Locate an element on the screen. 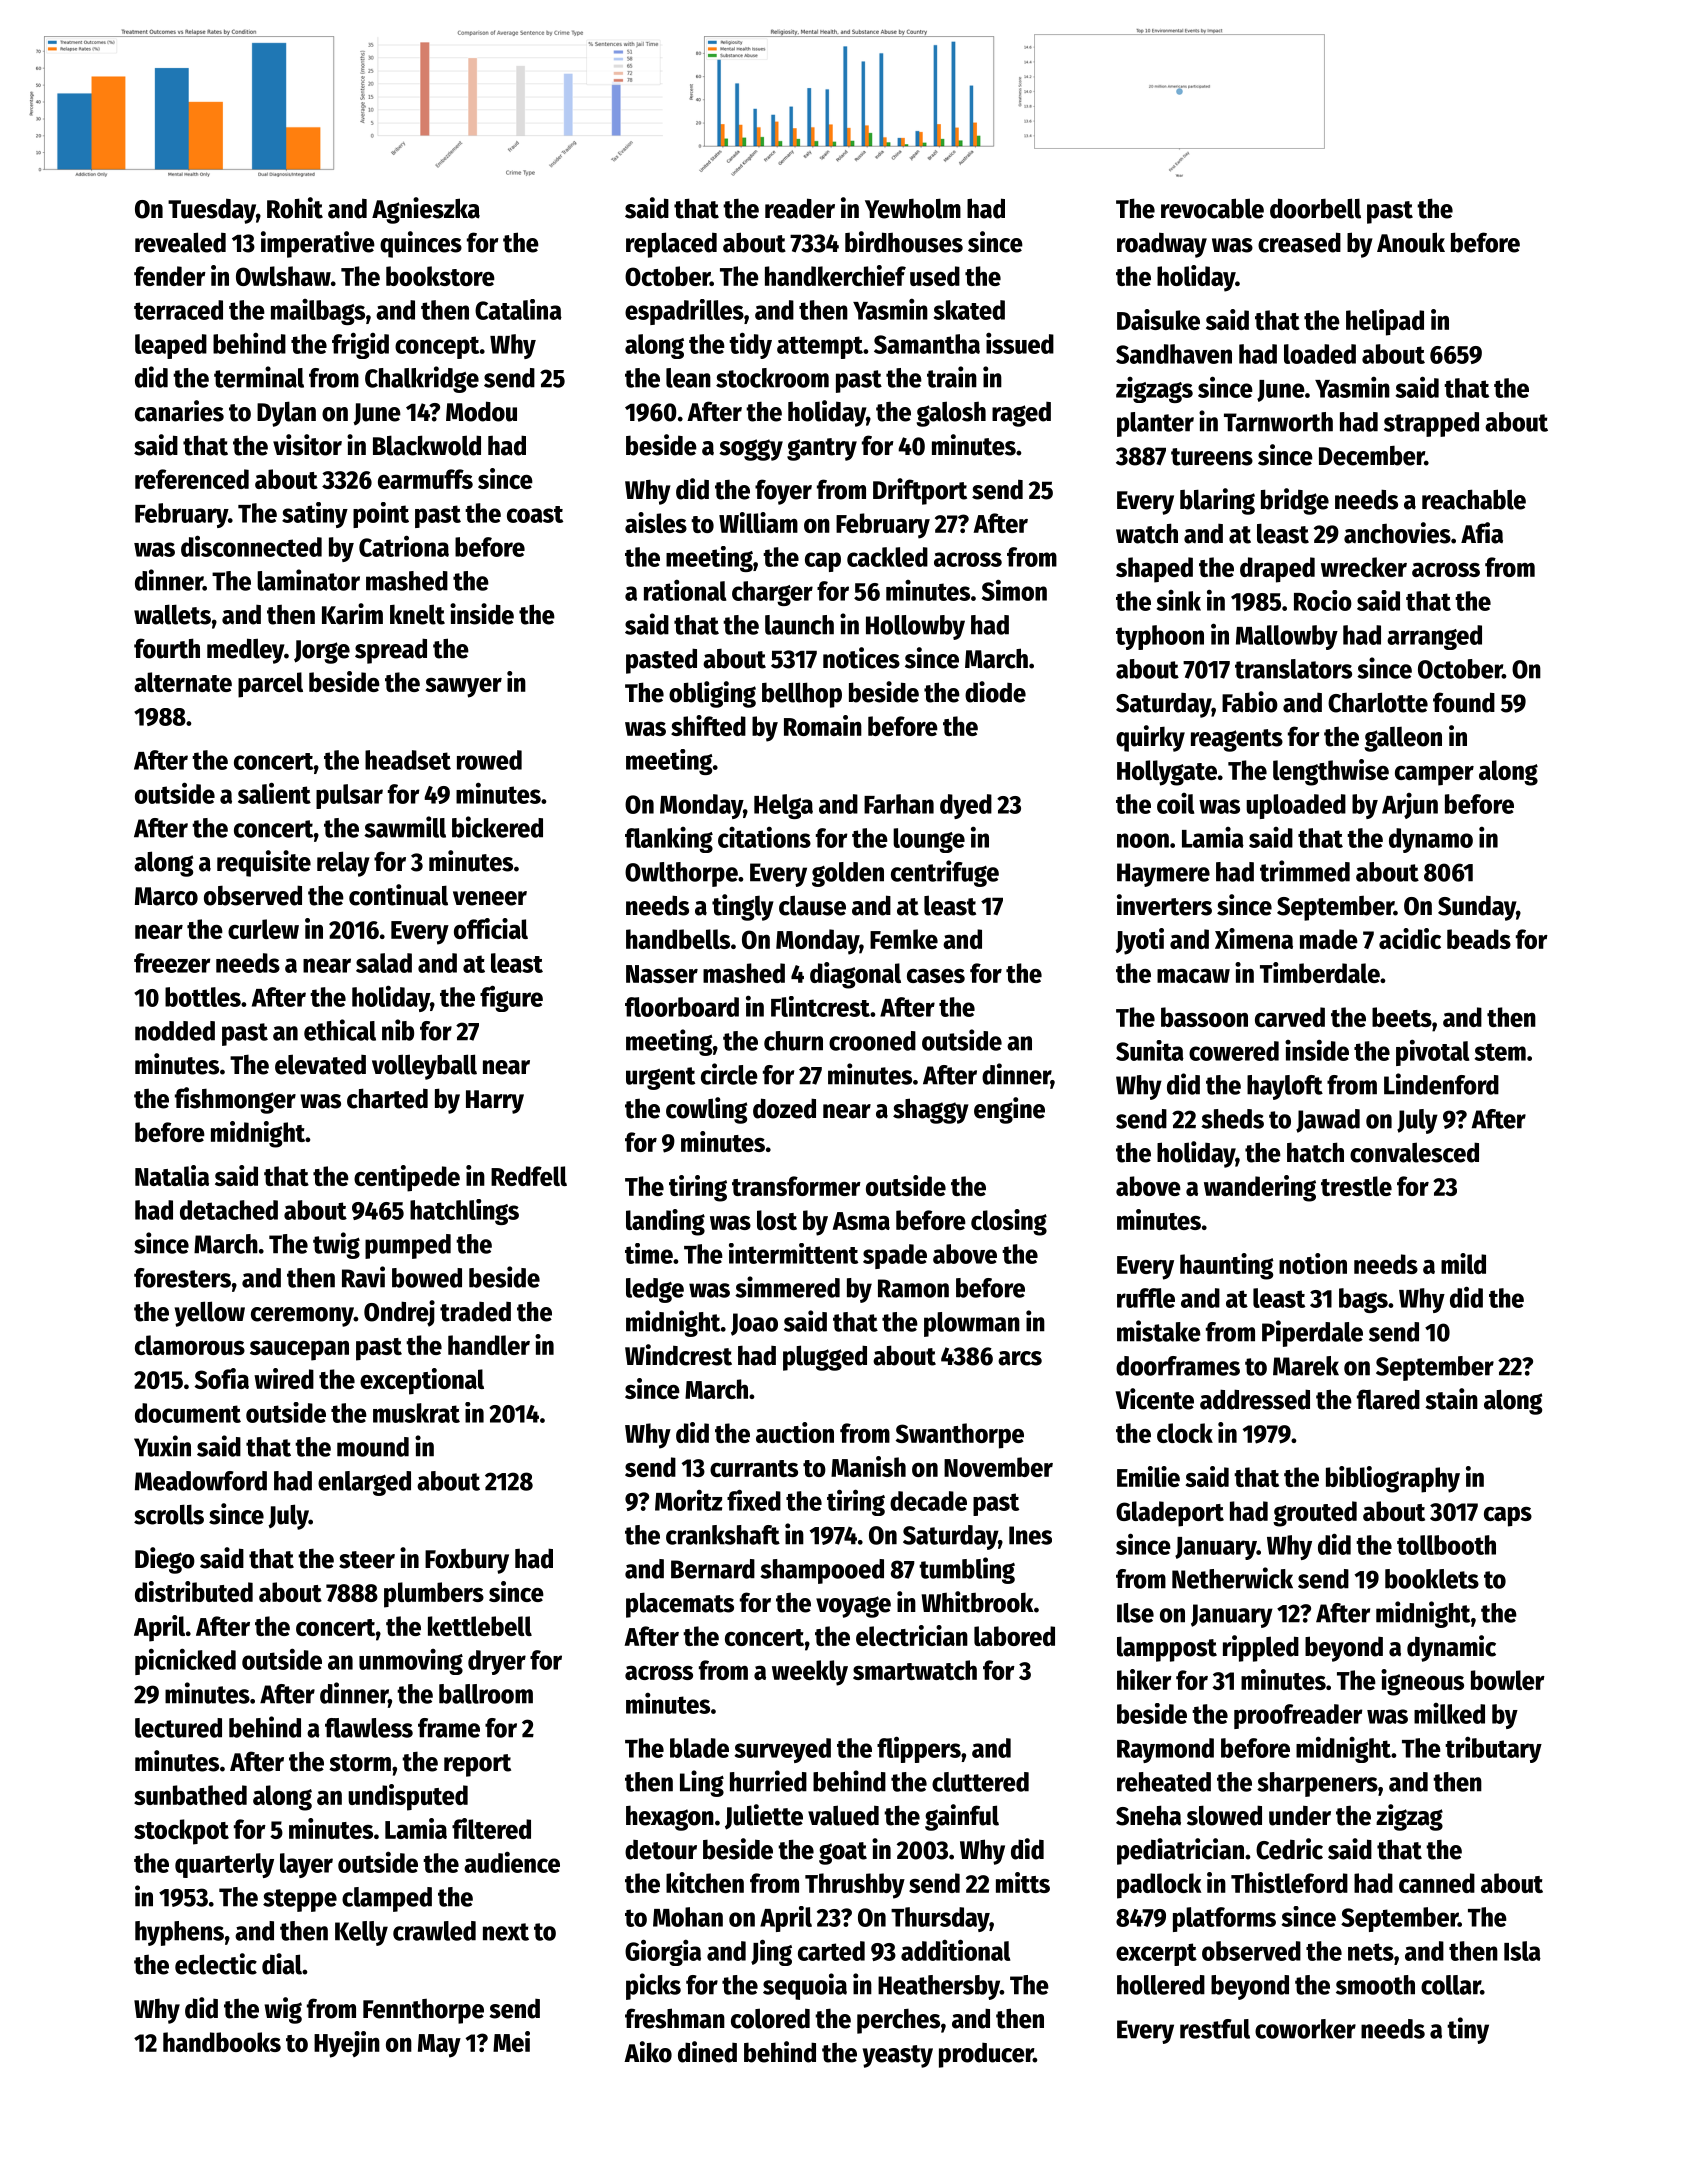  Mei is located at coordinates (511, 2041).
